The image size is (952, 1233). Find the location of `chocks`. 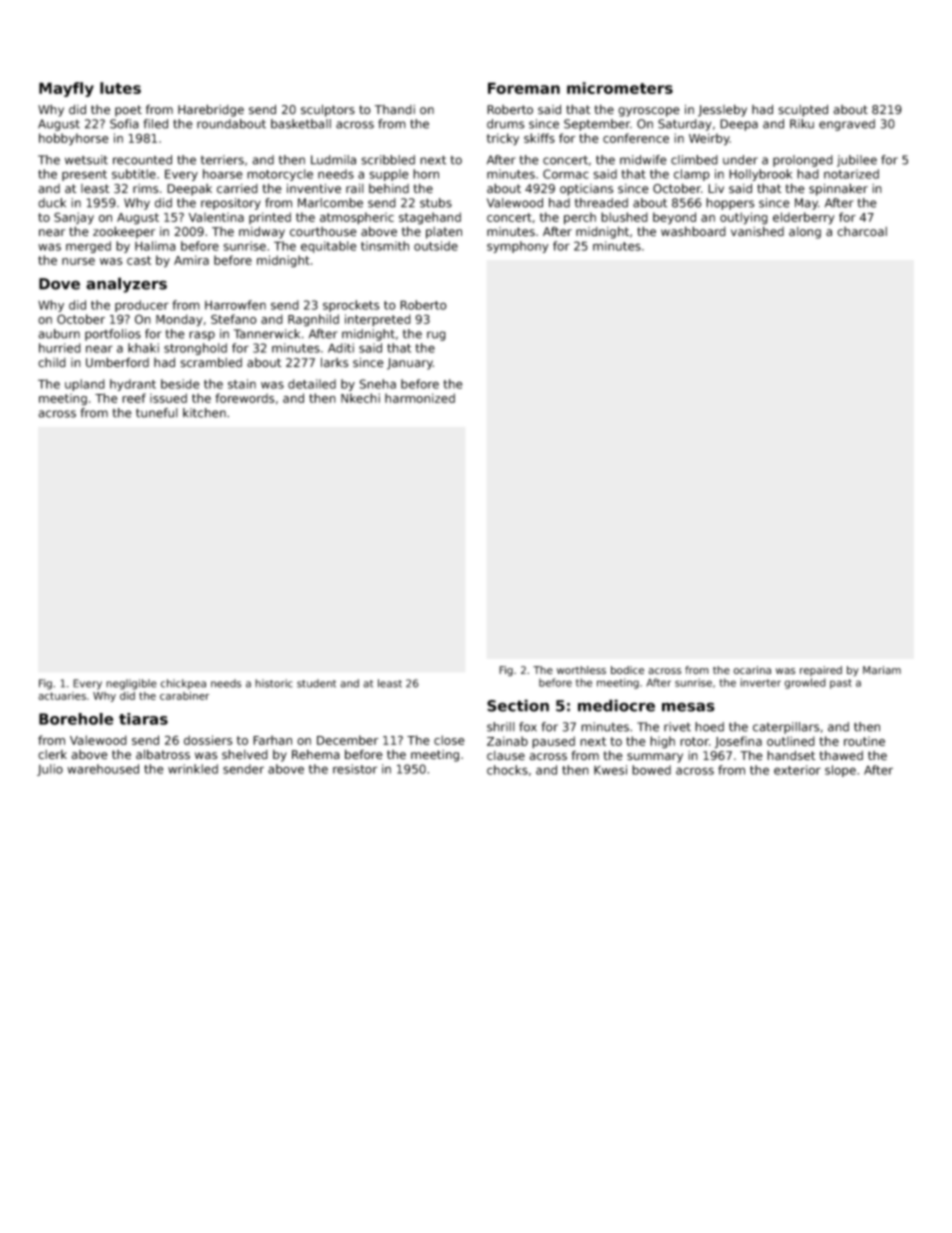

chocks is located at coordinates (507, 770).
